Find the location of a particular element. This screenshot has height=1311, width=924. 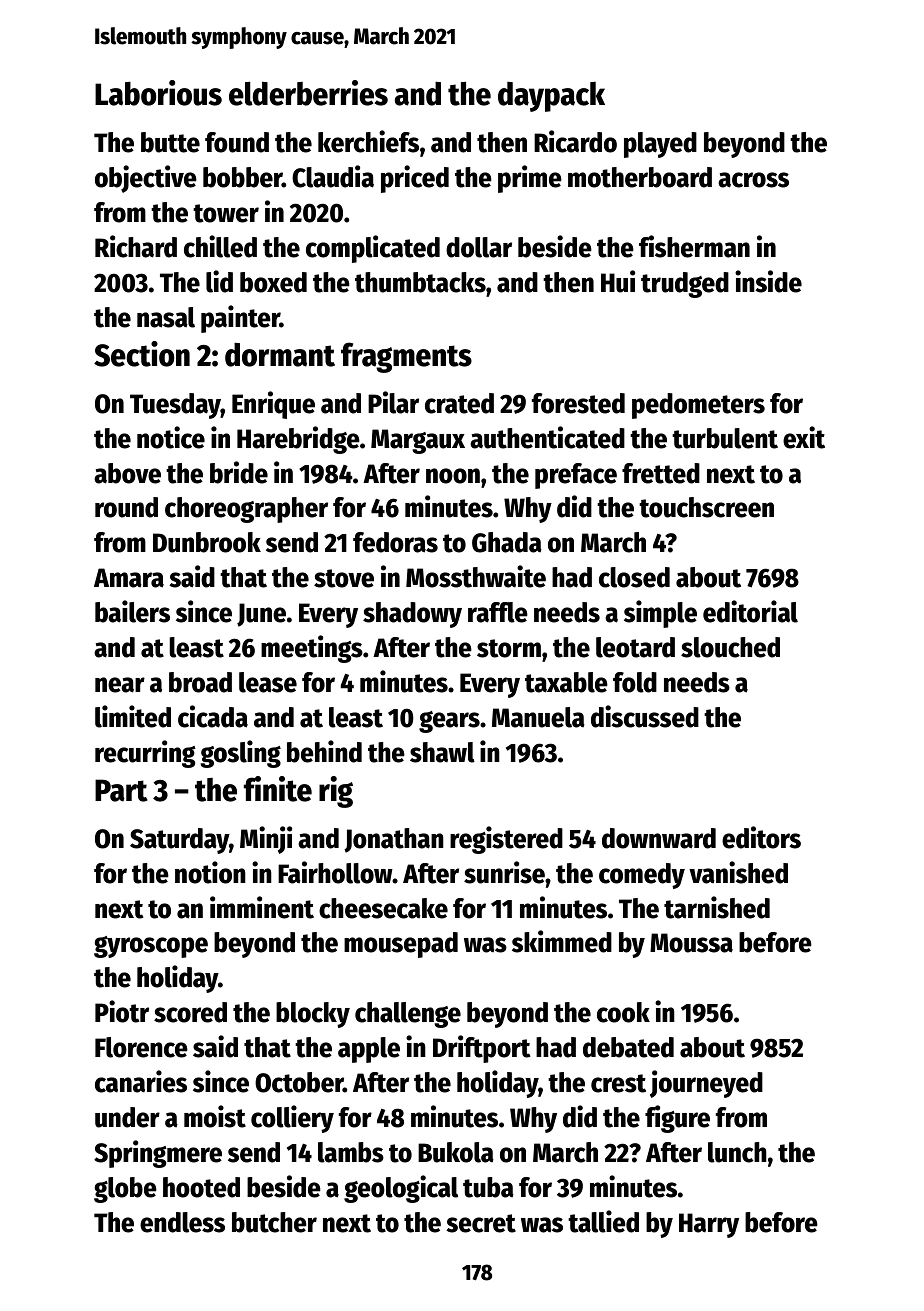

daypack is located at coordinates (551, 97).
